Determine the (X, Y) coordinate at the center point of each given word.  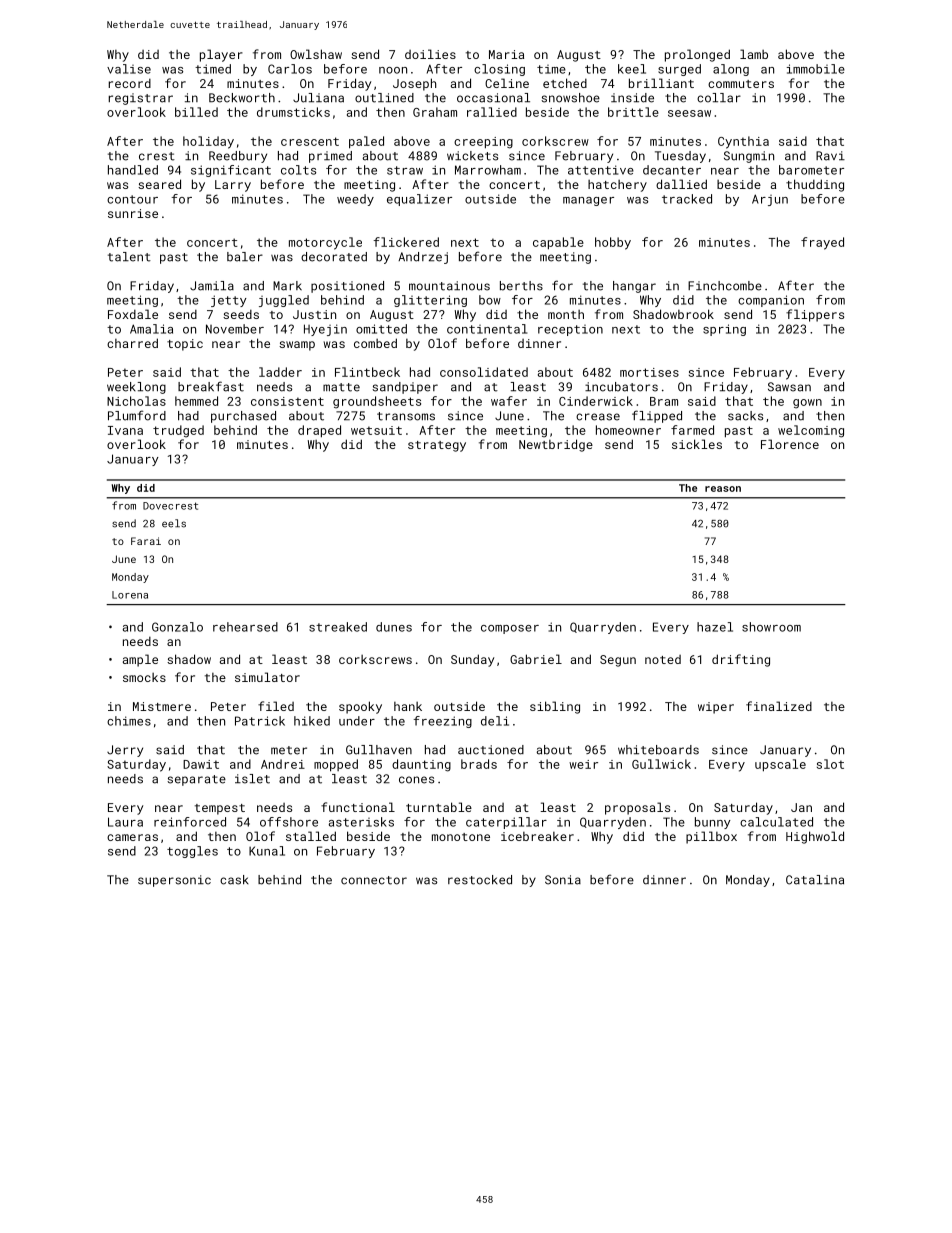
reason (723, 489)
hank (408, 706)
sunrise (133, 213)
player (221, 55)
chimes (129, 721)
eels (174, 523)
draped (319, 431)
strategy (437, 446)
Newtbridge (556, 445)
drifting (741, 660)
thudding (815, 185)
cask (234, 880)
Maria (506, 54)
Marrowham (488, 170)
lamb (754, 54)
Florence (790, 444)
